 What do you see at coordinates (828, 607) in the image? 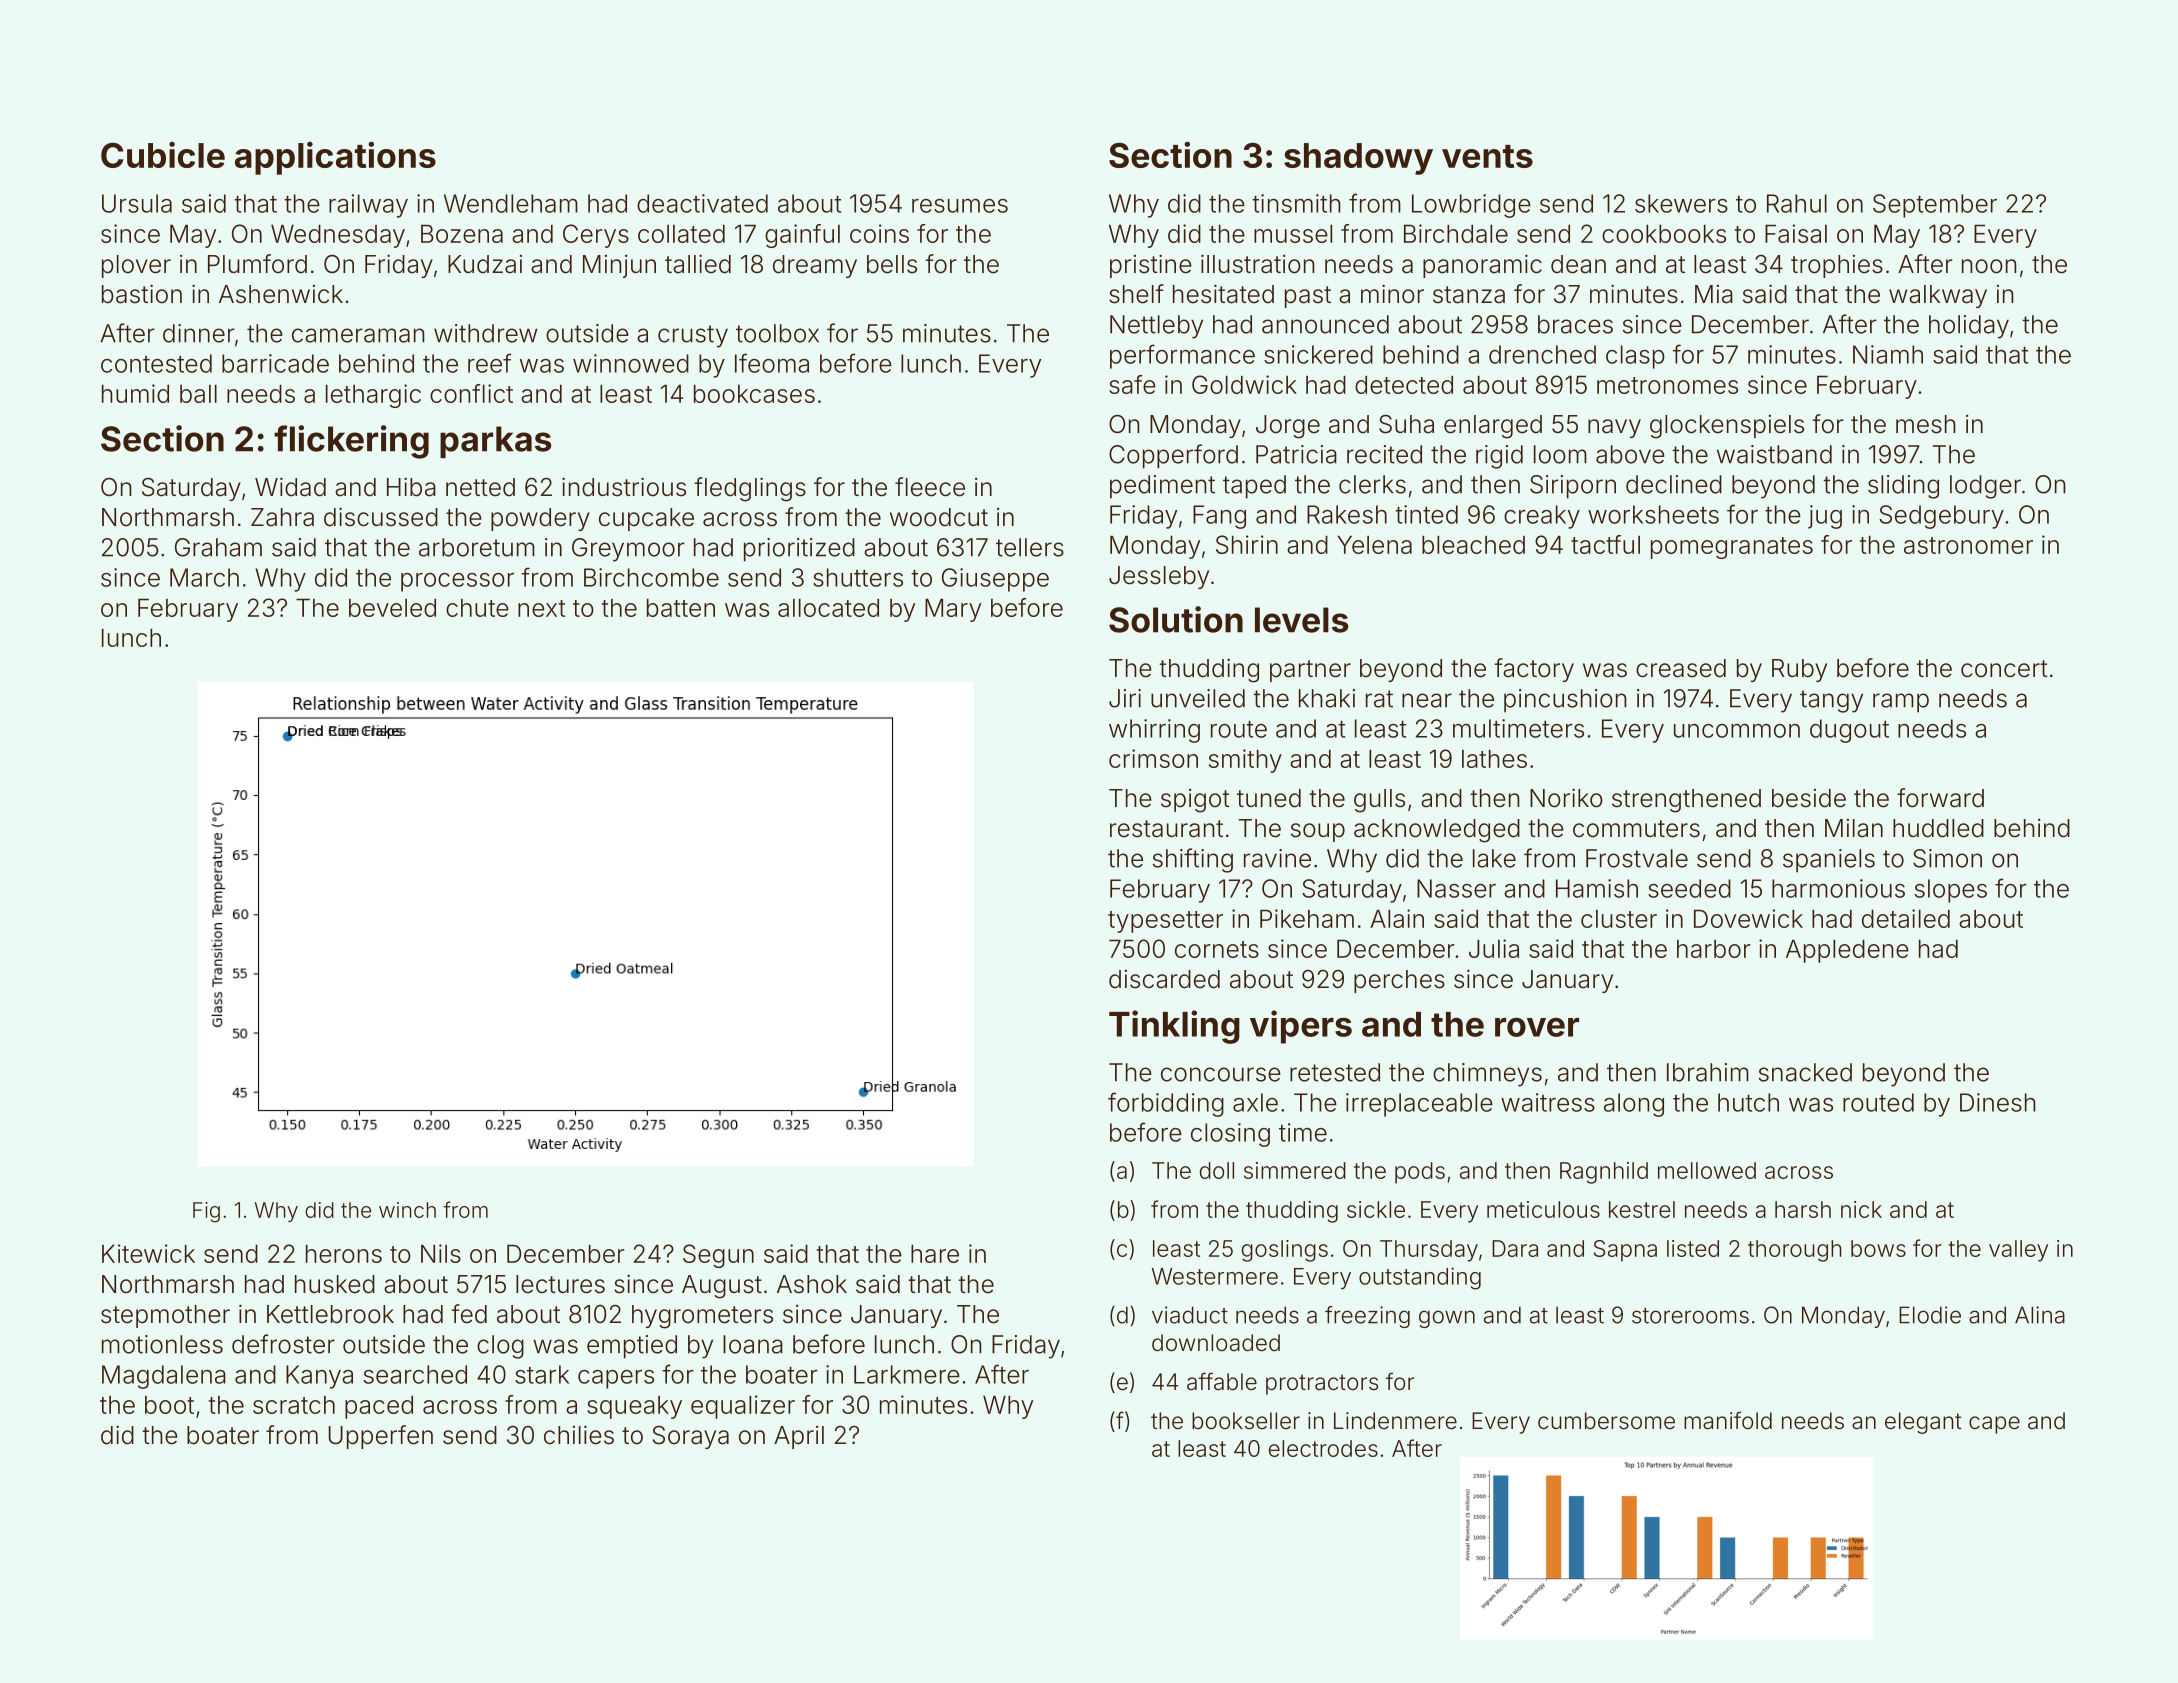
I see `allocated` at bounding box center [828, 607].
